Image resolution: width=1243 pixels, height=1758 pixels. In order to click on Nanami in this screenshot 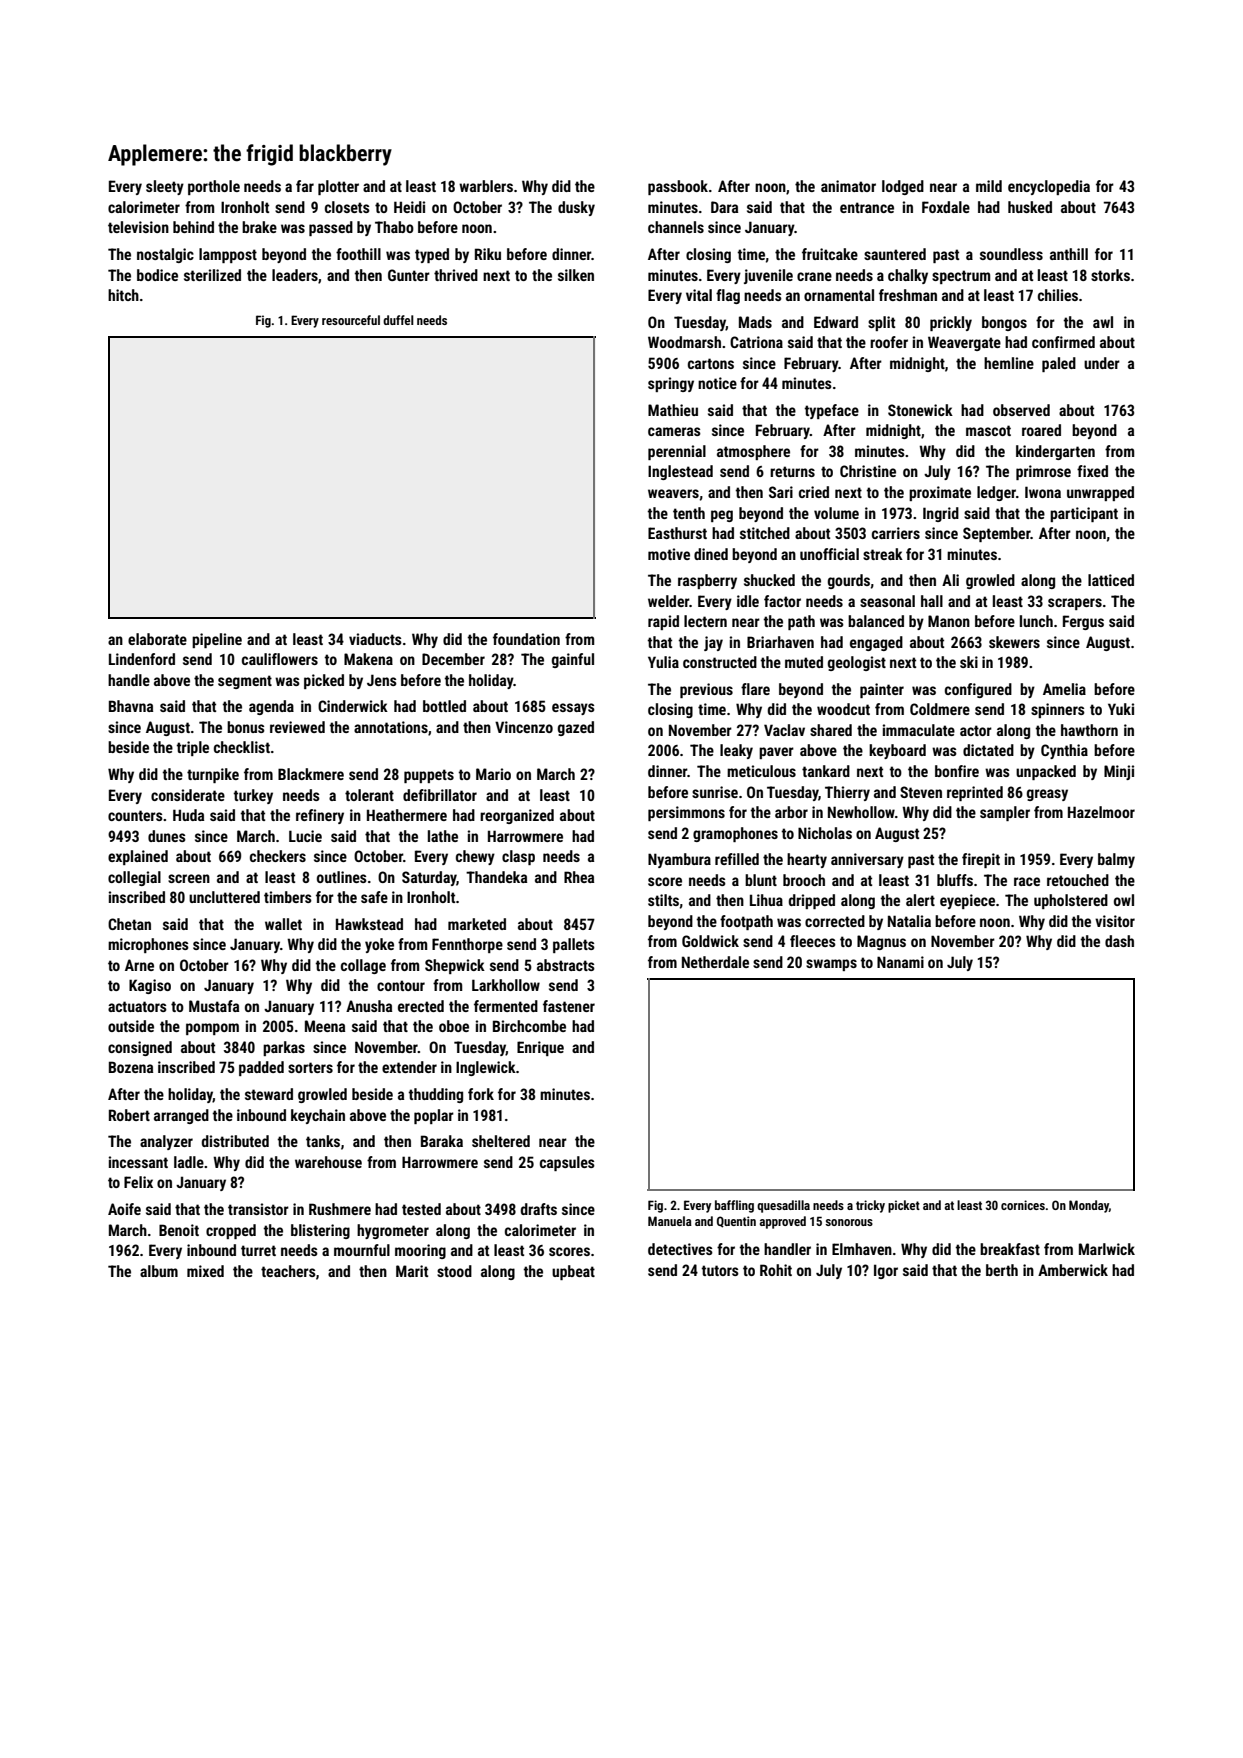, I will do `click(900, 962)`.
